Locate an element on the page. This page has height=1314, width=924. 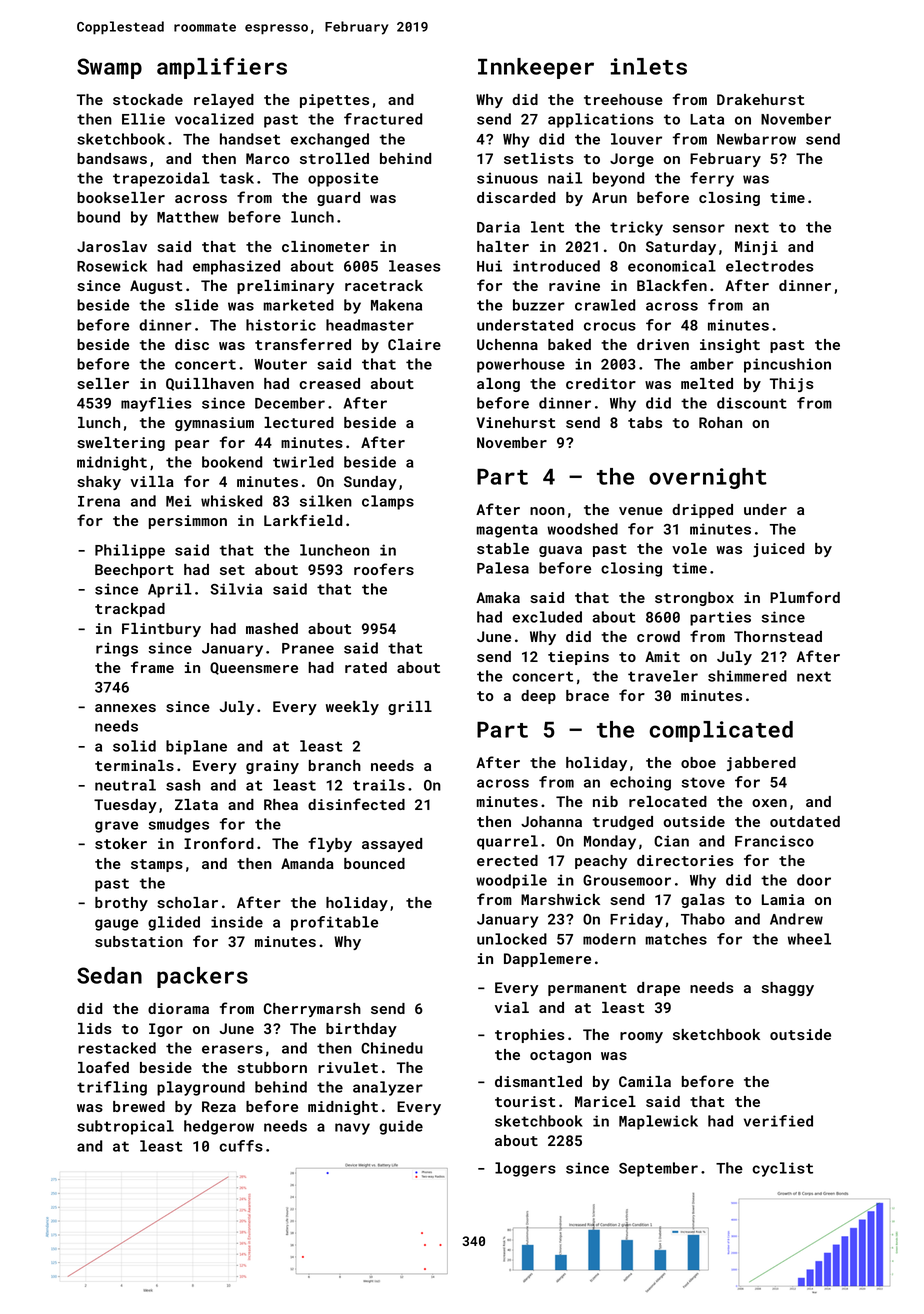
inlets is located at coordinates (649, 66).
